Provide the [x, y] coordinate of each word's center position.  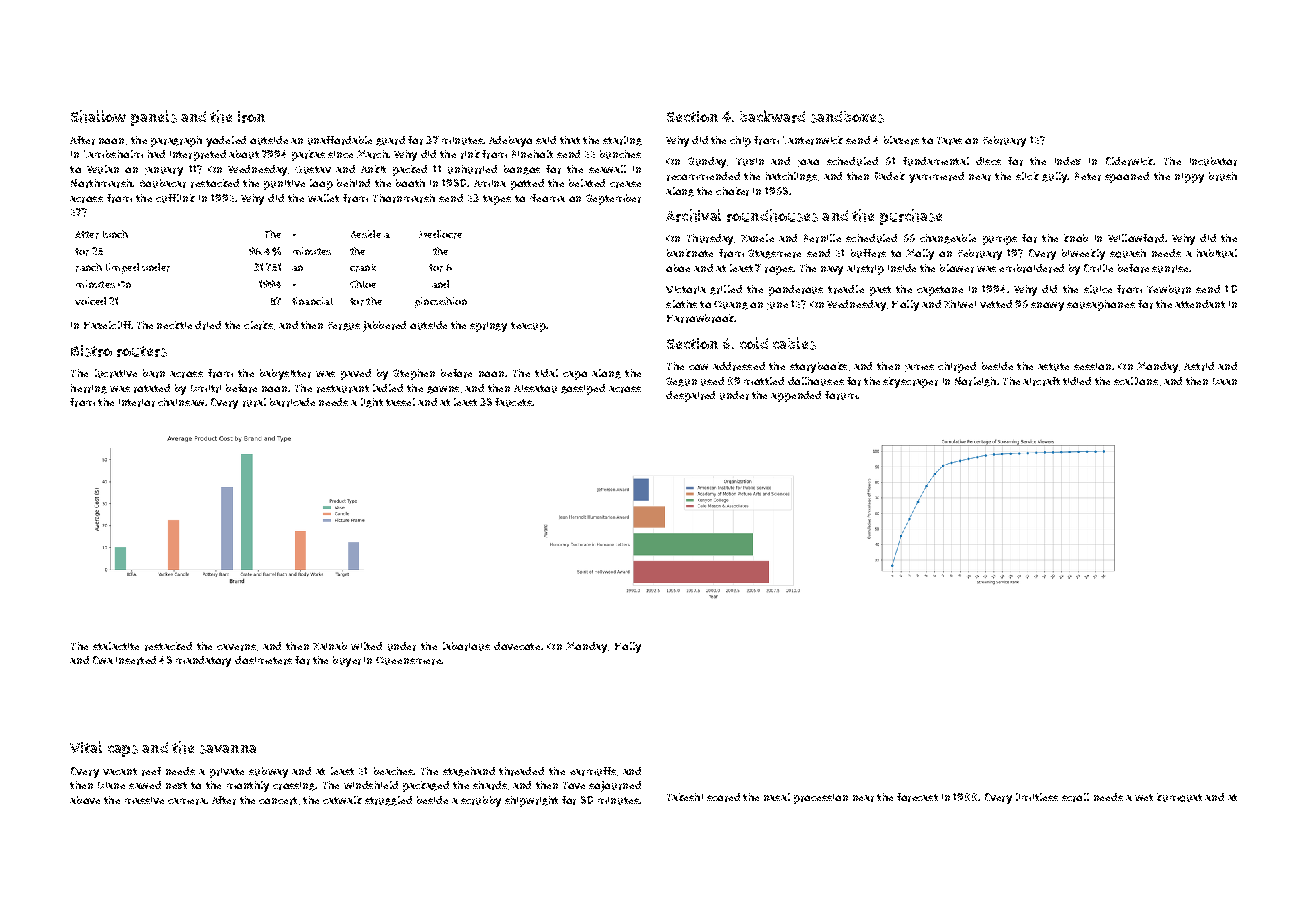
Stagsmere [774, 254]
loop [321, 184]
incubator [1213, 161]
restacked [168, 646]
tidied [1077, 381]
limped [122, 268]
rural [254, 402]
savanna [228, 749]
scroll [1075, 797]
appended [796, 396]
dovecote [517, 646]
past [880, 291]
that [570, 140]
